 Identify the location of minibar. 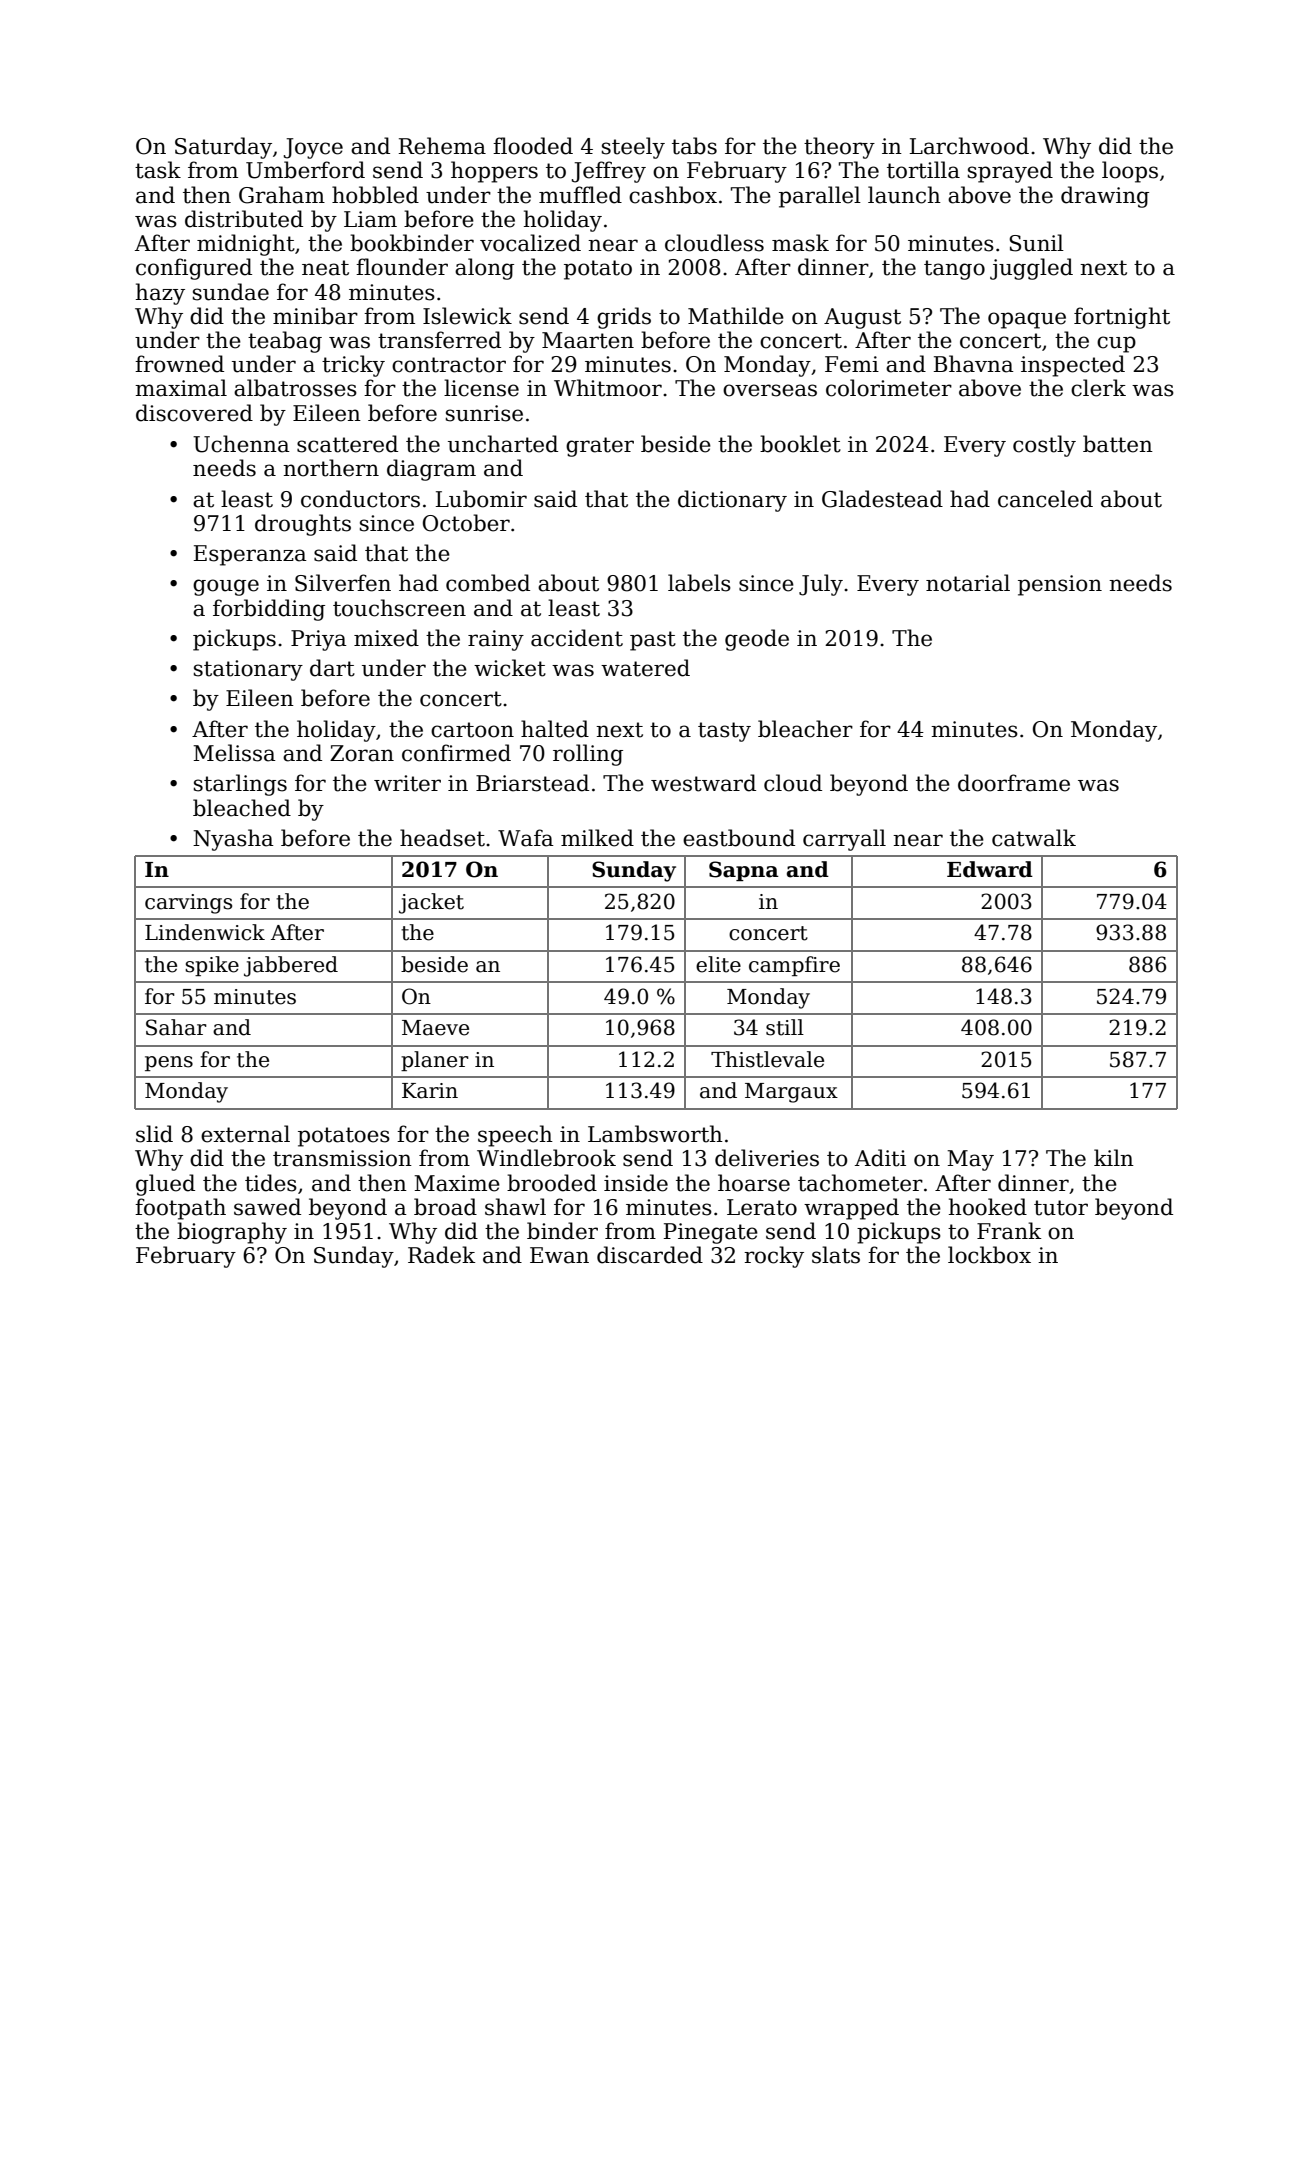
(315, 316).
